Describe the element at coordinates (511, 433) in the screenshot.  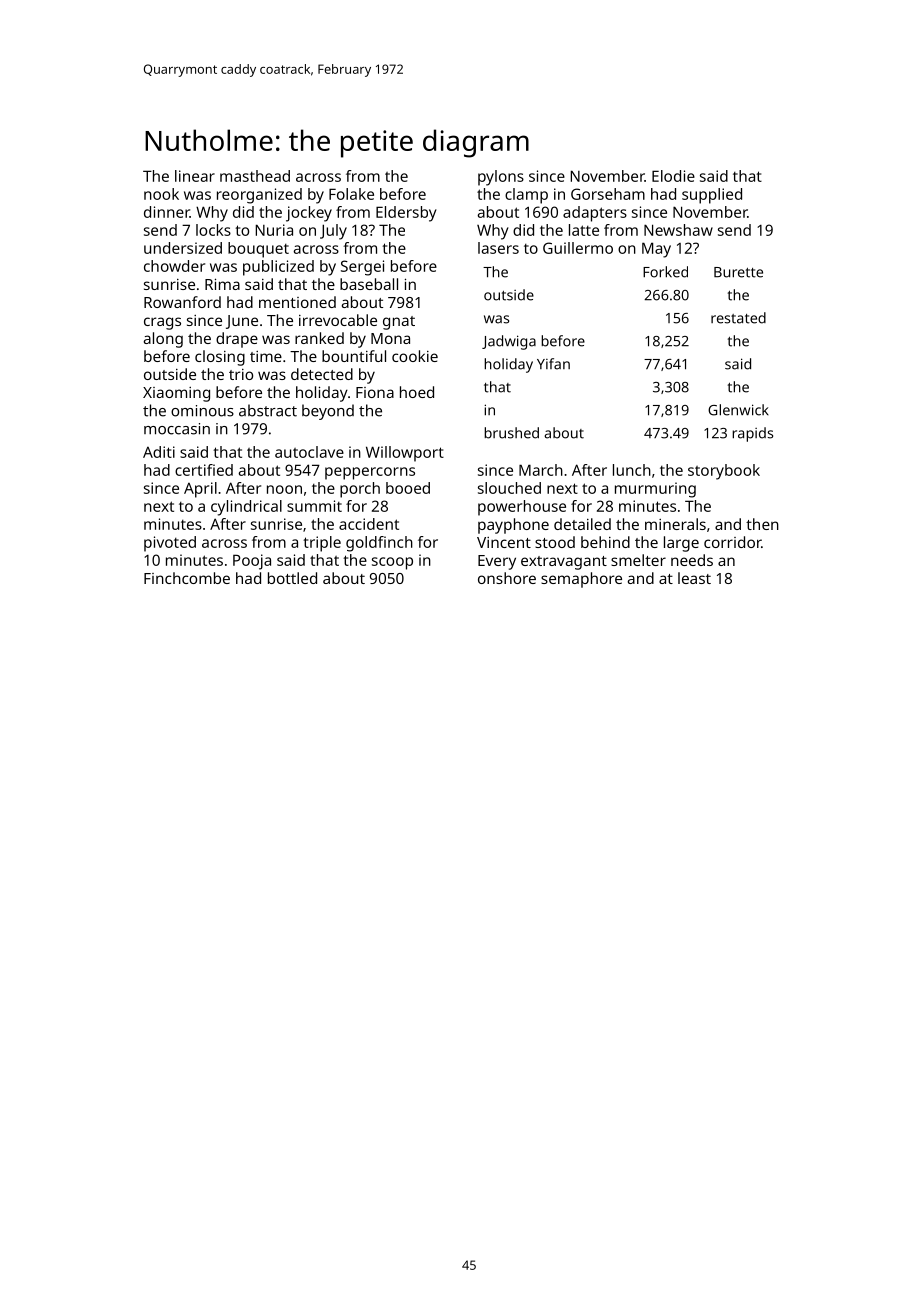
I see `brushed` at that location.
